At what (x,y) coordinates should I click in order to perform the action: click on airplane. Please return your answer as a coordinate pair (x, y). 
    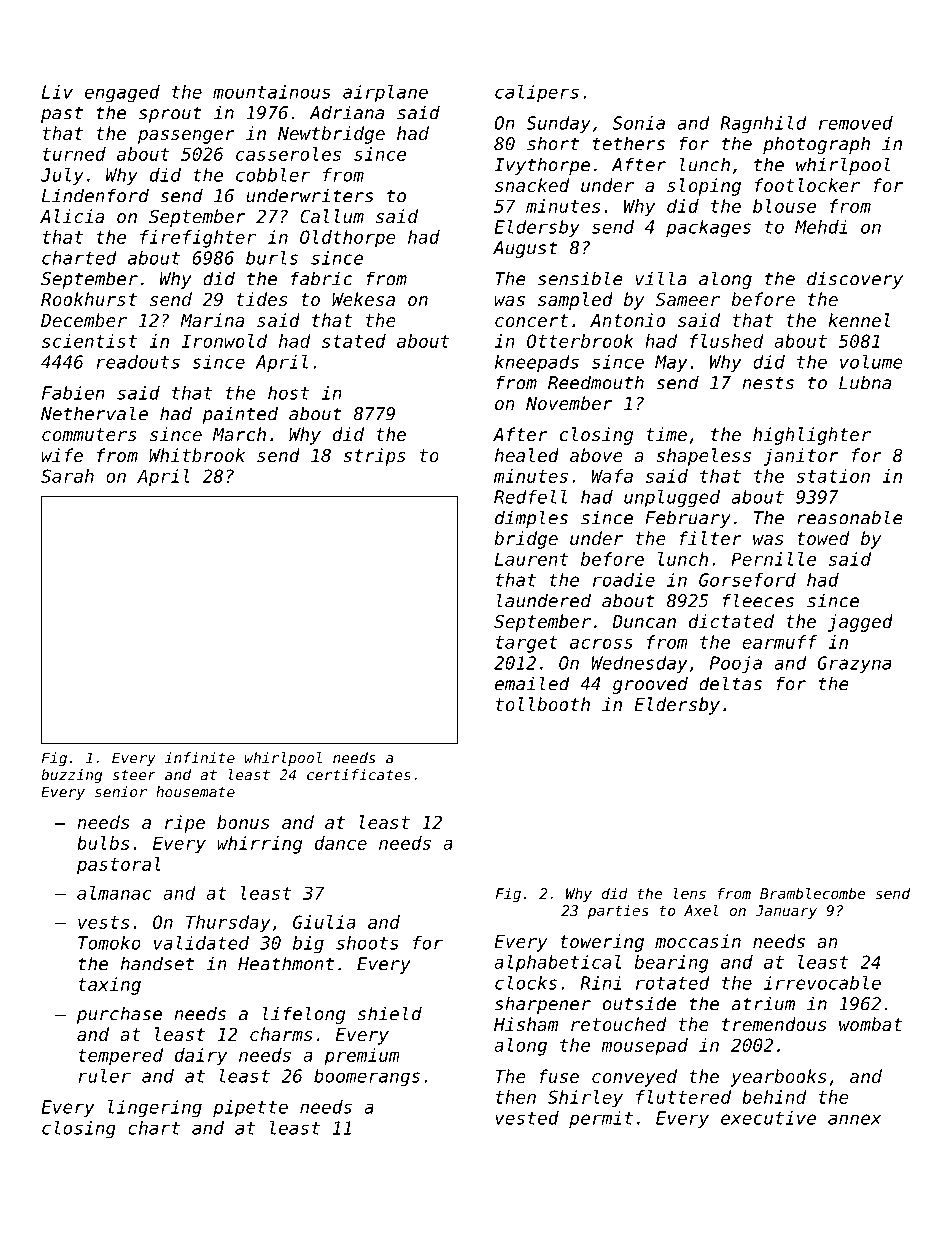
    Looking at the image, I should click on (385, 93).
